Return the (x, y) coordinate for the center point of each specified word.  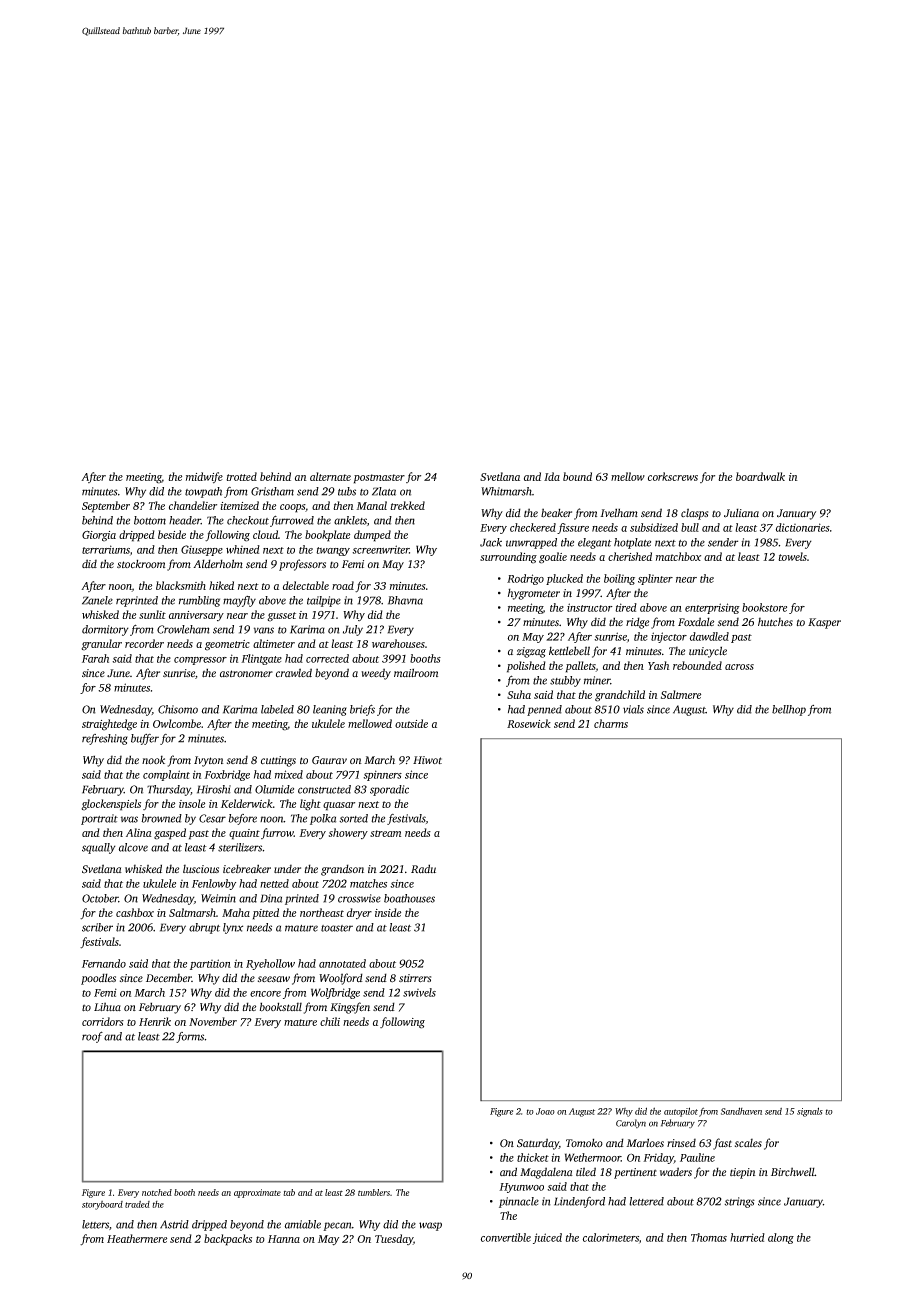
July (353, 630)
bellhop (789, 710)
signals (810, 1112)
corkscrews (673, 476)
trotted (241, 476)
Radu (423, 869)
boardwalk (760, 476)
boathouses (409, 898)
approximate (257, 1193)
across (739, 667)
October (100, 898)
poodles (98, 979)
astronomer (246, 674)
